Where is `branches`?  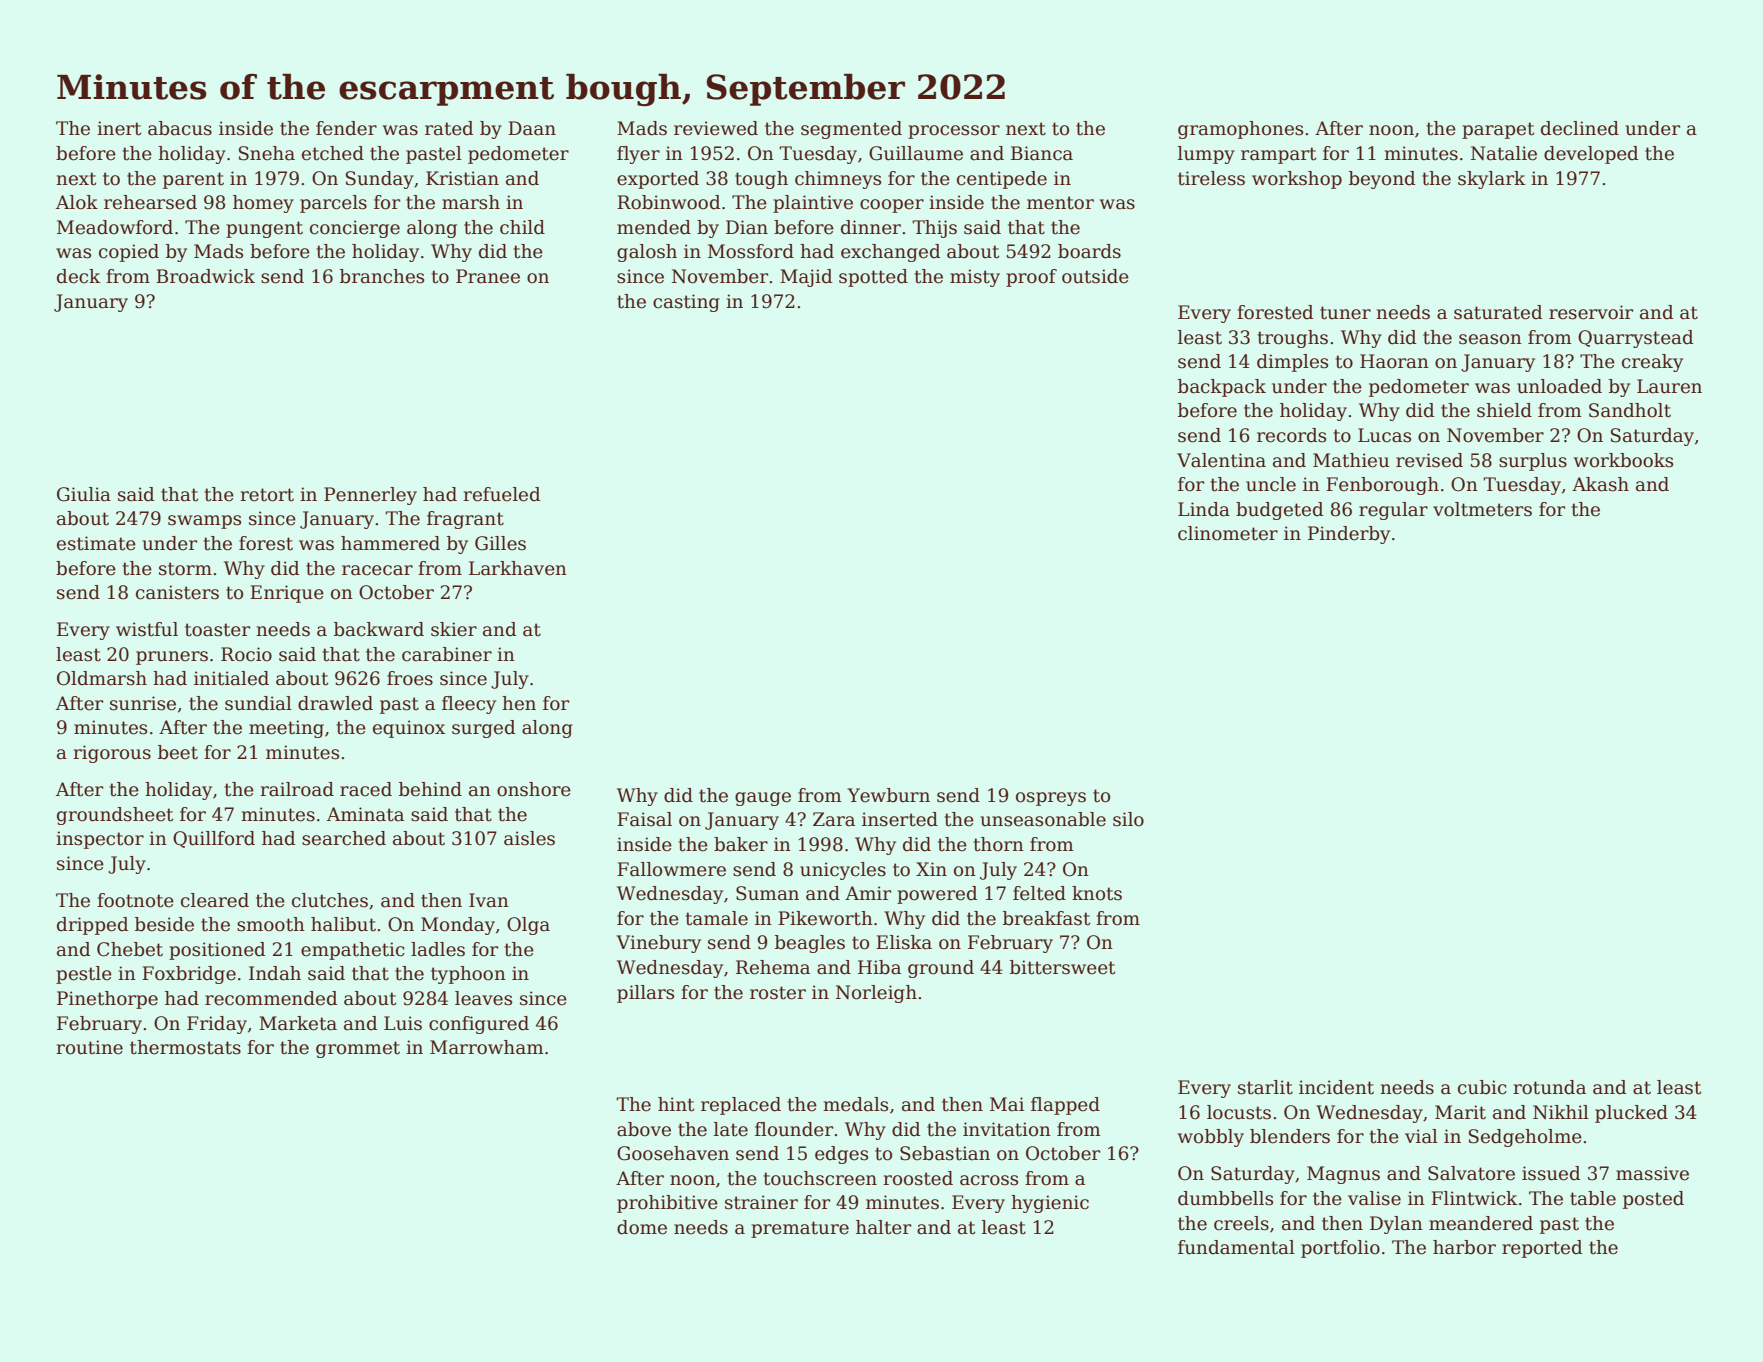 branches is located at coordinates (382, 276).
